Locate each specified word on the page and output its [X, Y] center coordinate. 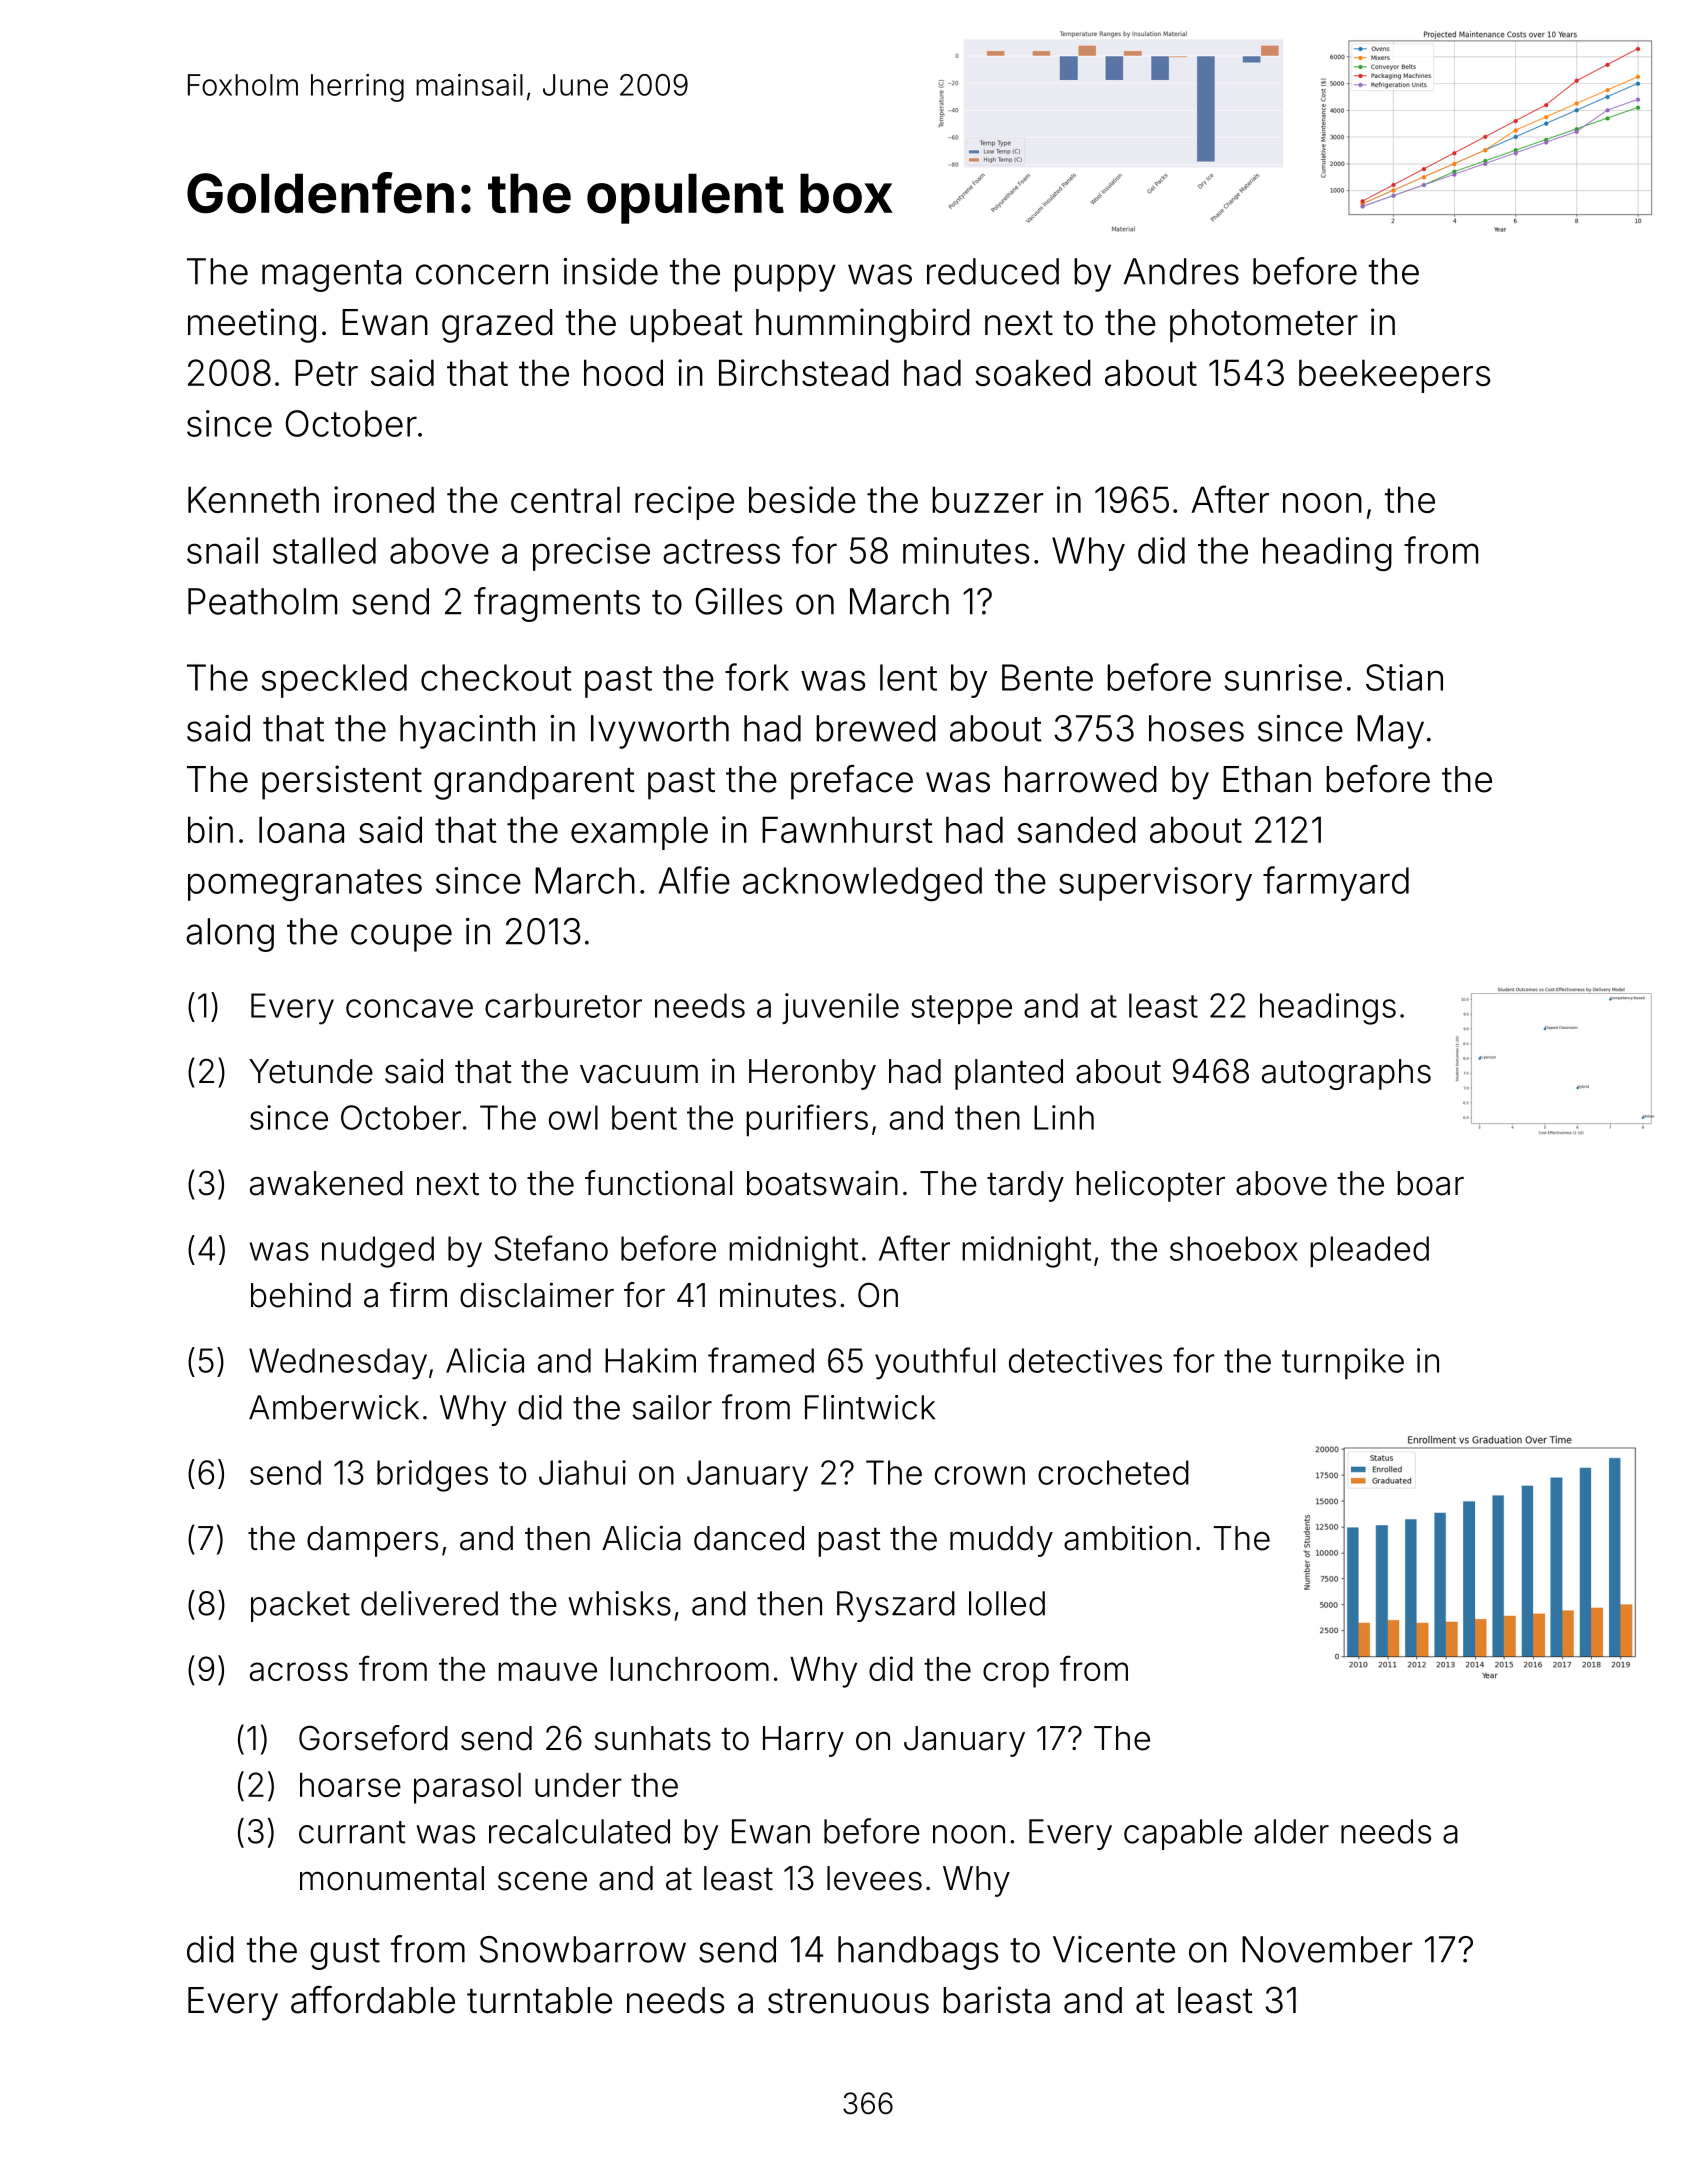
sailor [672, 1407]
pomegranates [305, 885]
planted [1009, 1074]
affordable [373, 2000]
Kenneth [253, 499]
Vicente [1114, 1949]
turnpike [1343, 1363]
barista [996, 2000]
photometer [1264, 326]
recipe [684, 503]
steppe [961, 1009]
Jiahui [582, 1472]
